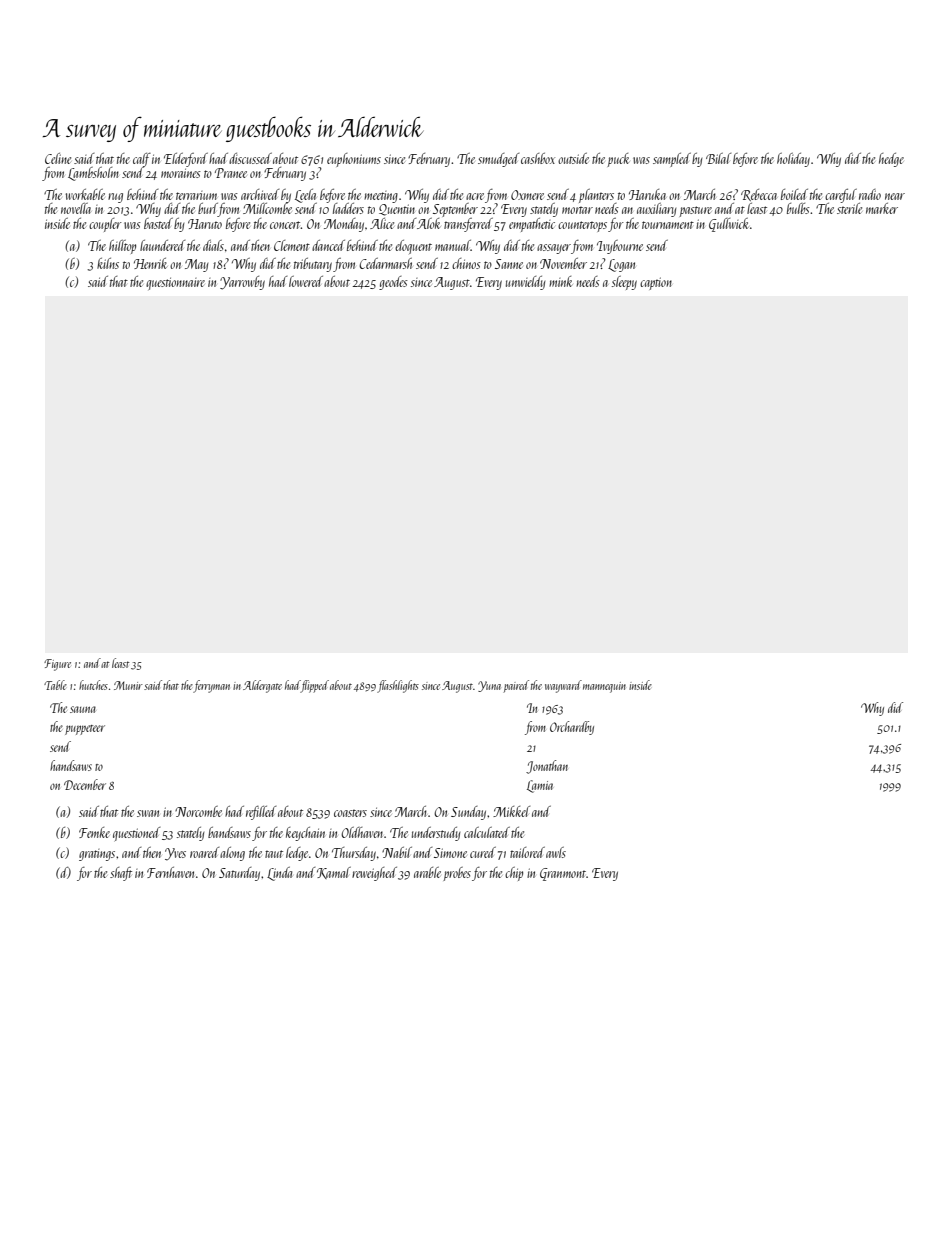 This screenshot has height=1233, width=952. I want to click on mannequin, so click(604, 687).
